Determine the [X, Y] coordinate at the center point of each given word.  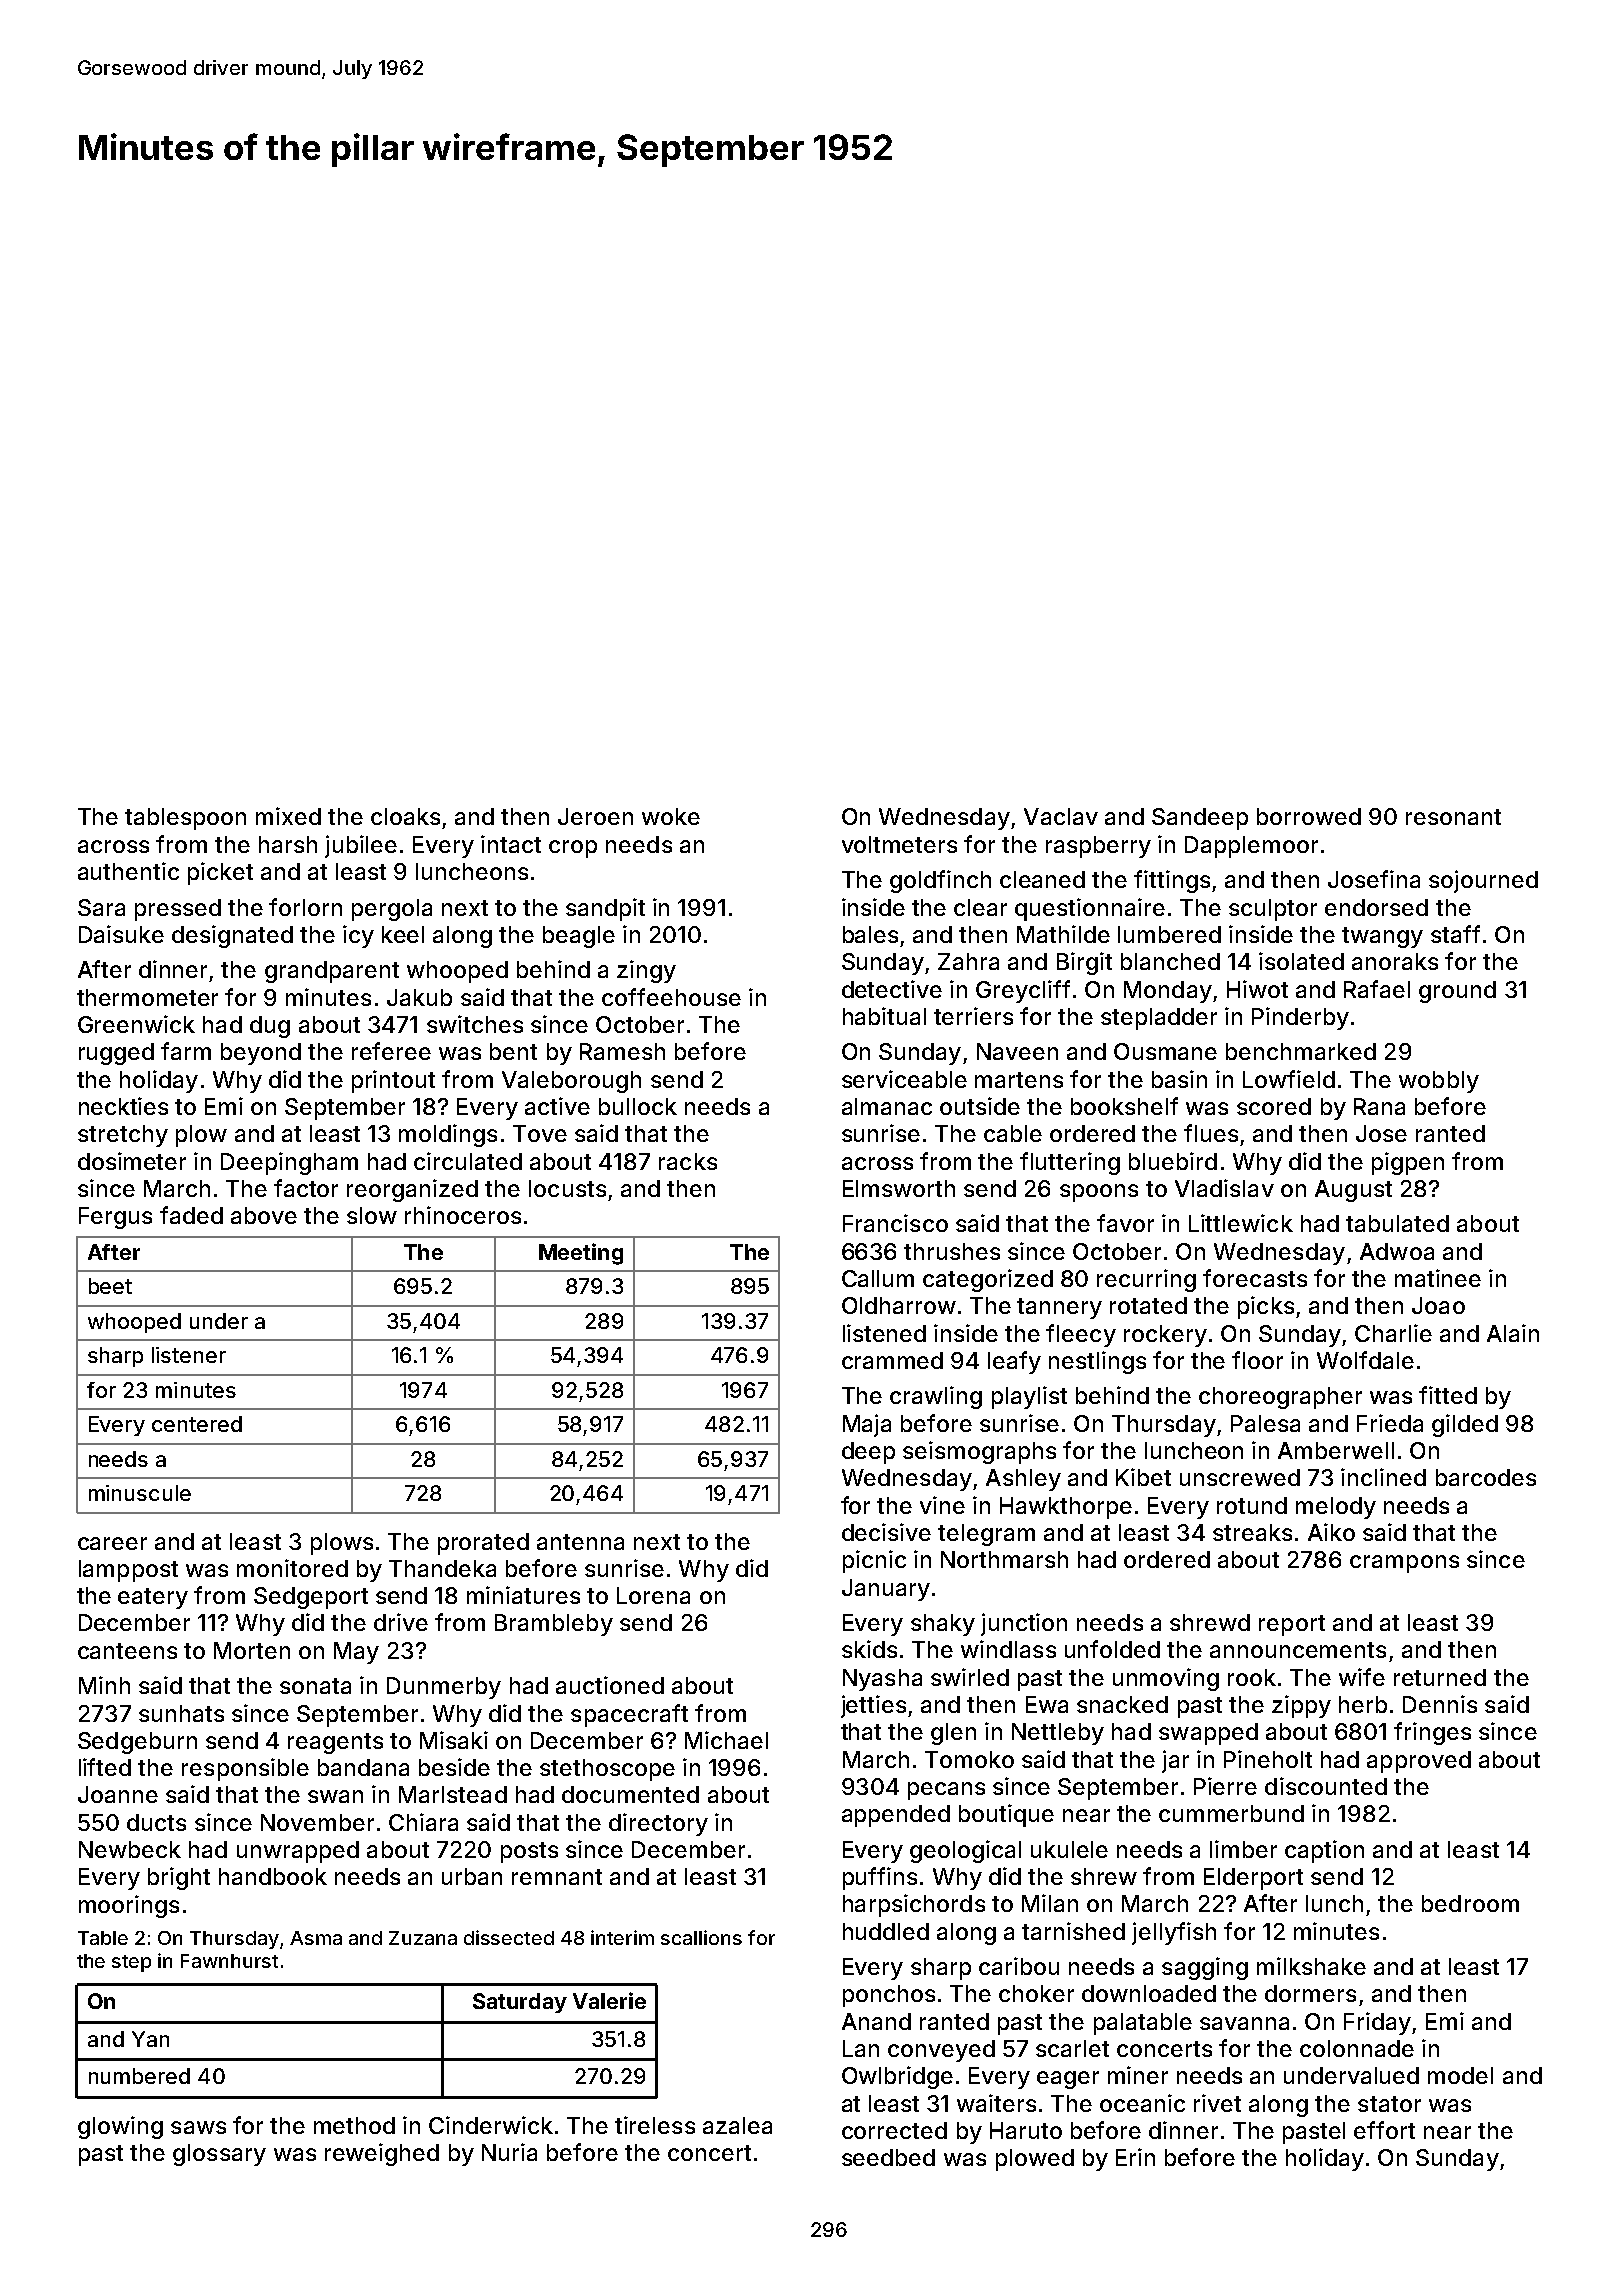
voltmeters [899, 844]
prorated [483, 1544]
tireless [655, 2125]
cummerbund [1231, 1813]
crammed [892, 1360]
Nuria [509, 2152]
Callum [878, 1278]
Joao [1438, 1305]
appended [896, 1816]
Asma [316, 1938]
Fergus [115, 1218]
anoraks [1395, 961]
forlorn [305, 907]
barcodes [1486, 1477]
